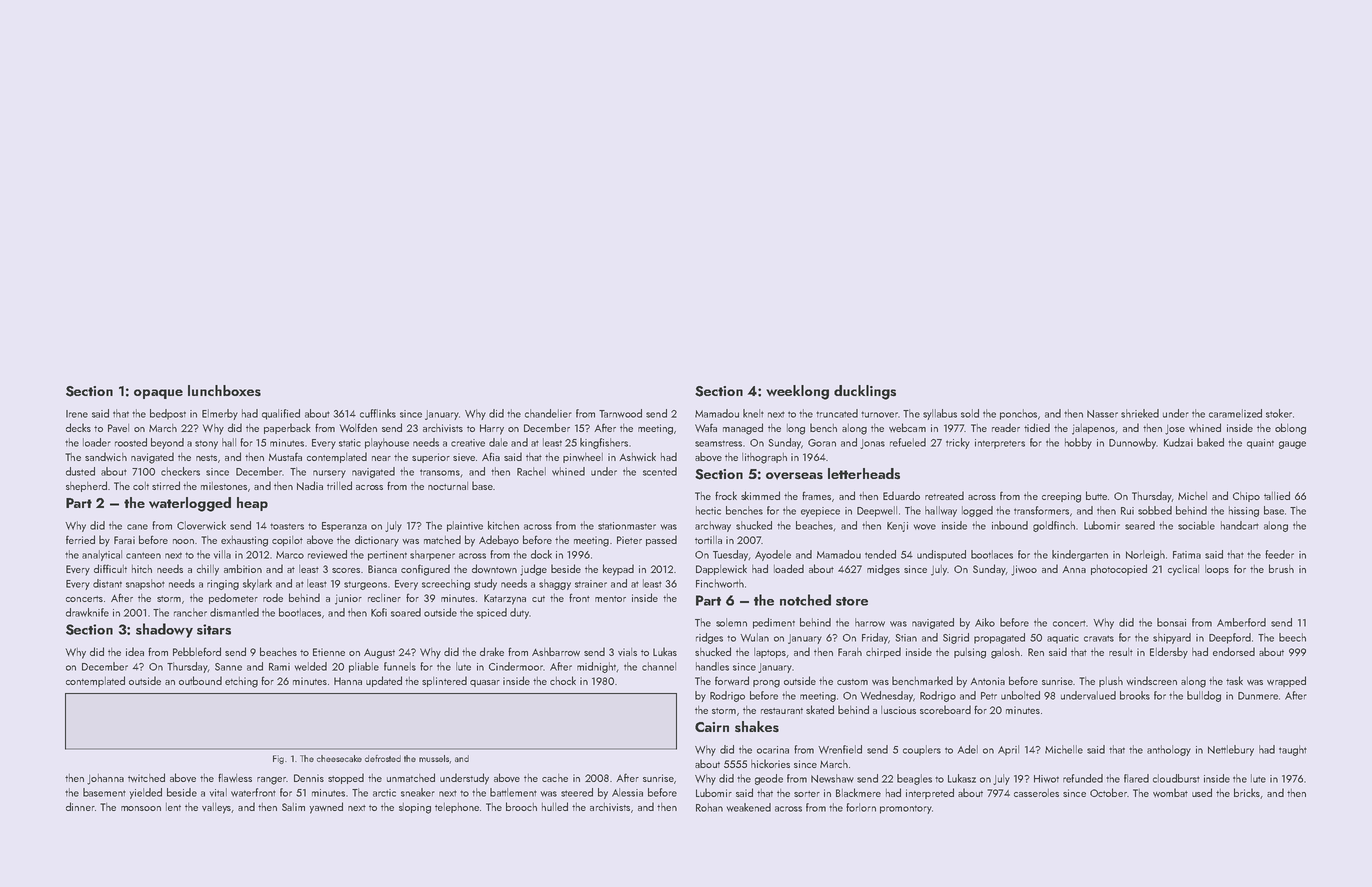 This image has height=887, width=1372. What do you see at coordinates (364, 667) in the image?
I see `pliable` at bounding box center [364, 667].
